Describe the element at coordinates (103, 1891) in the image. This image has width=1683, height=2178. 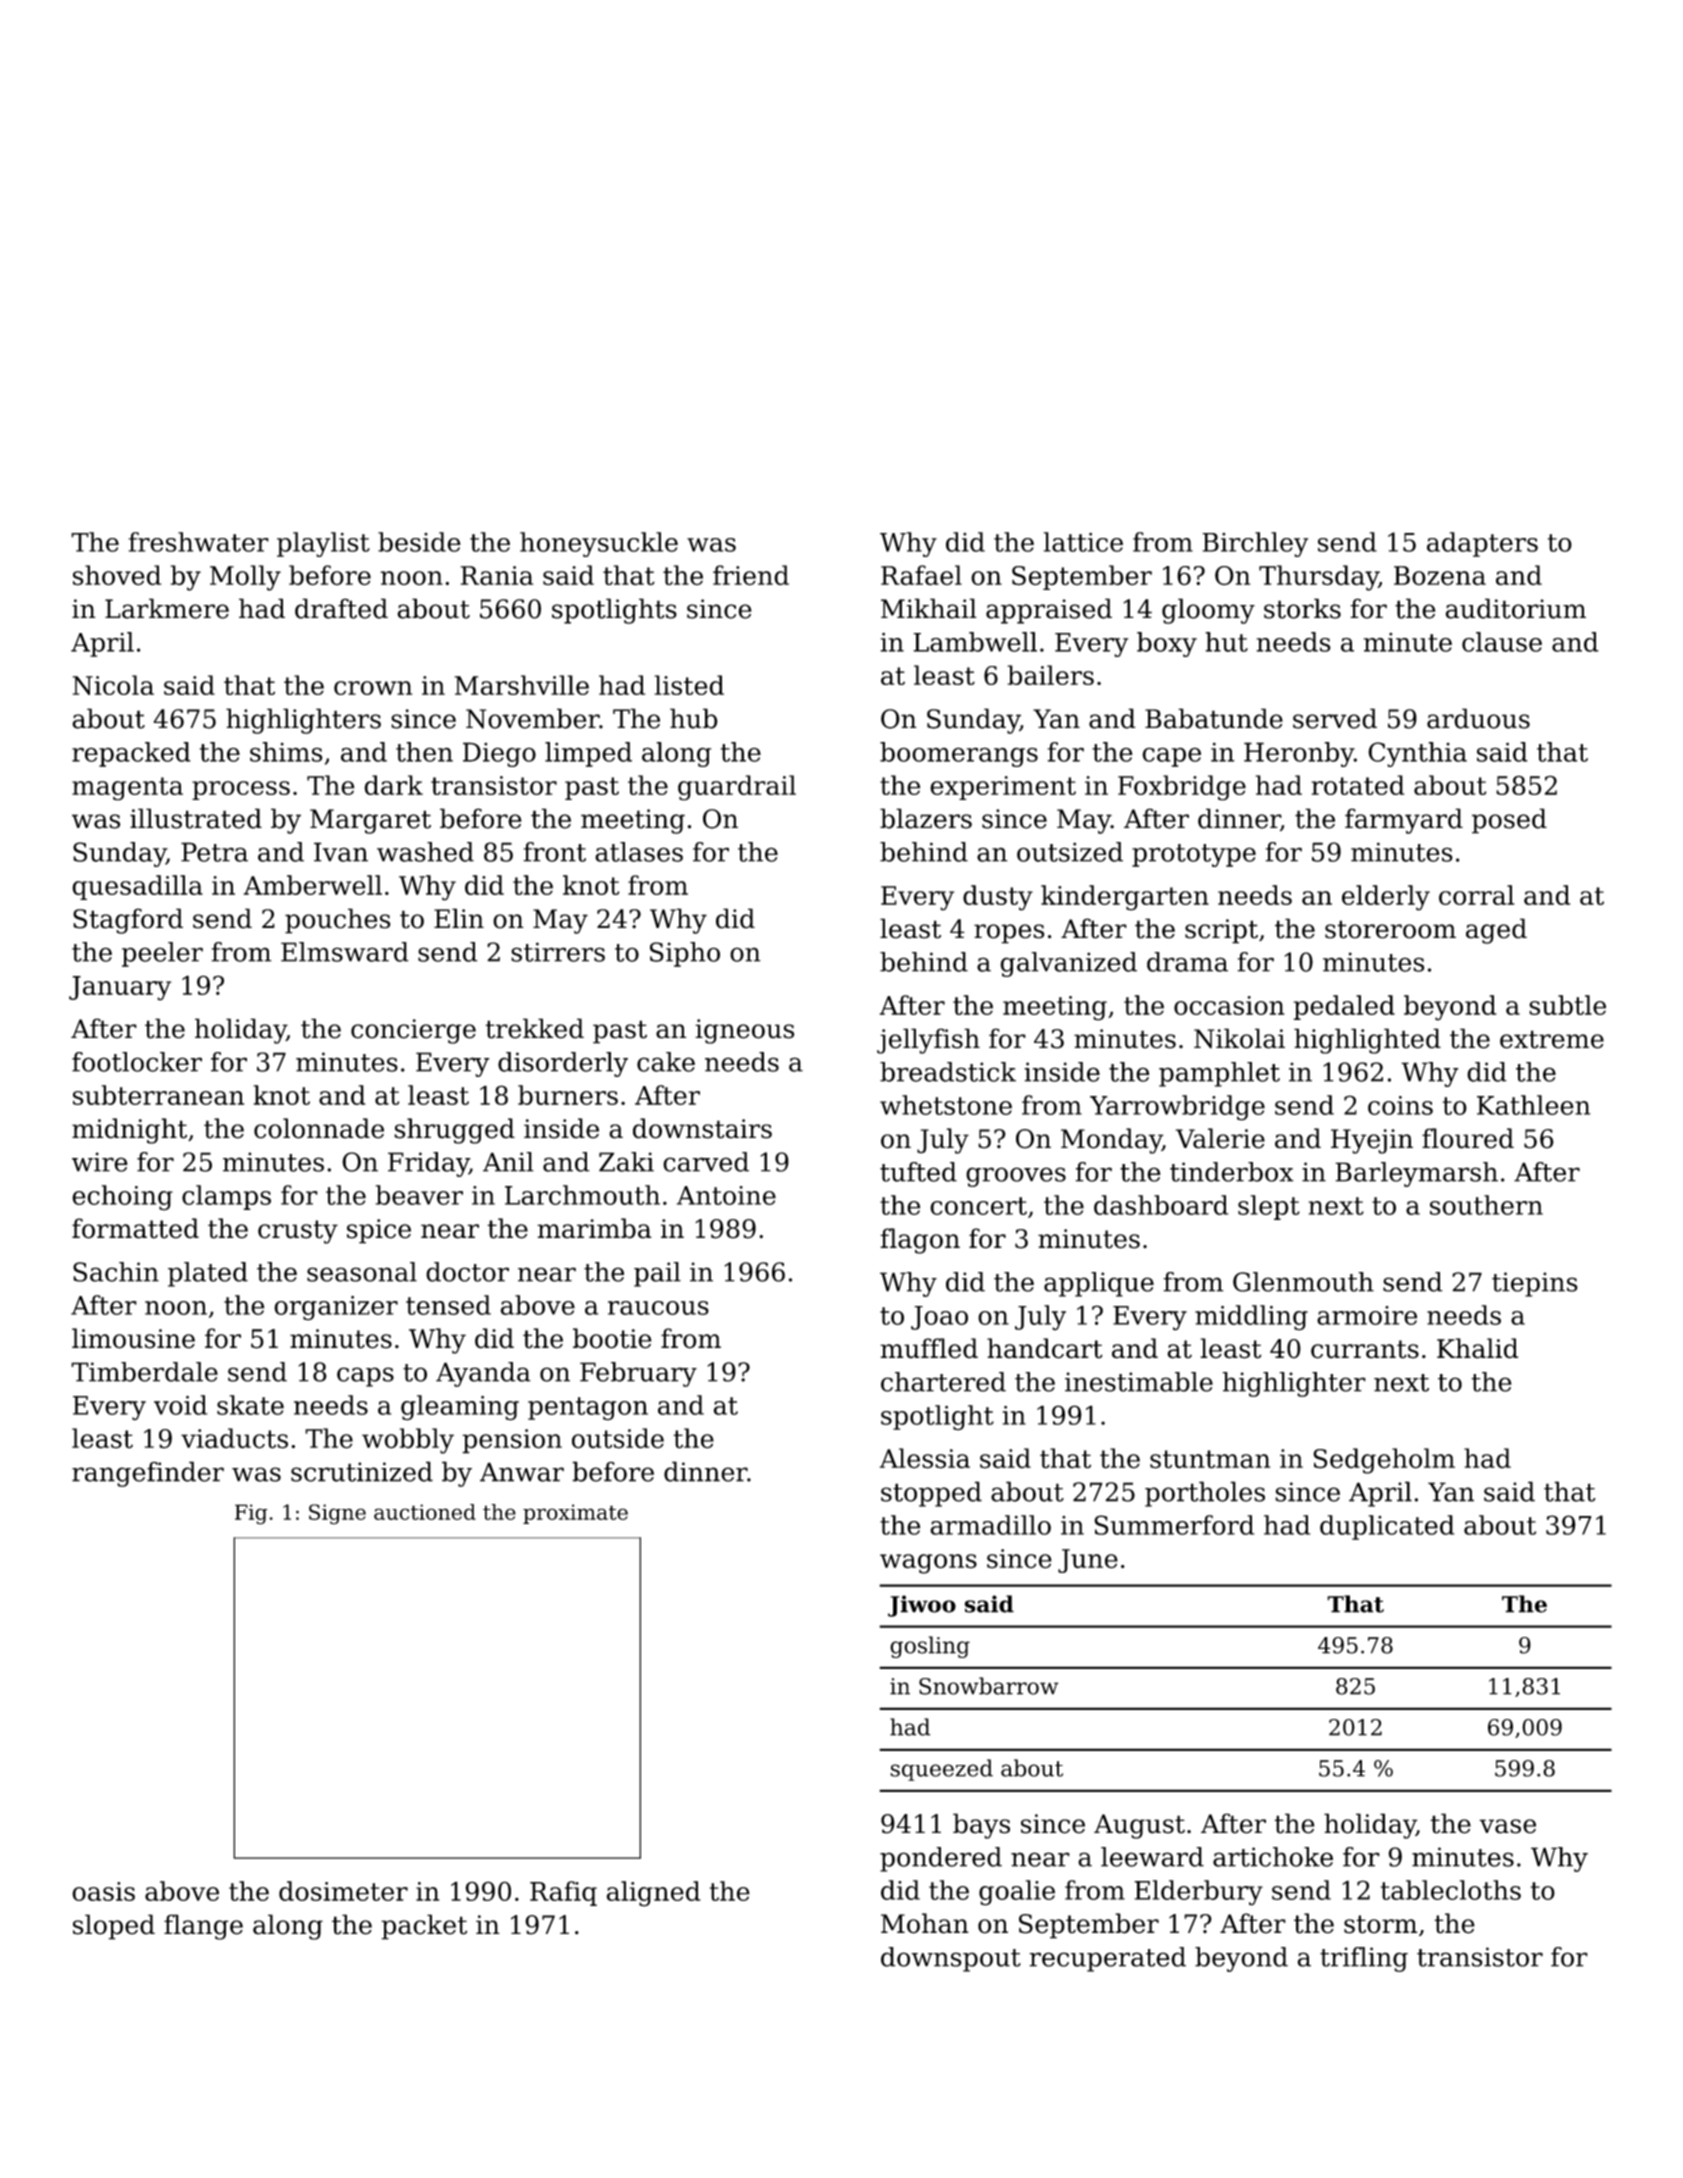
I see `oasis` at that location.
